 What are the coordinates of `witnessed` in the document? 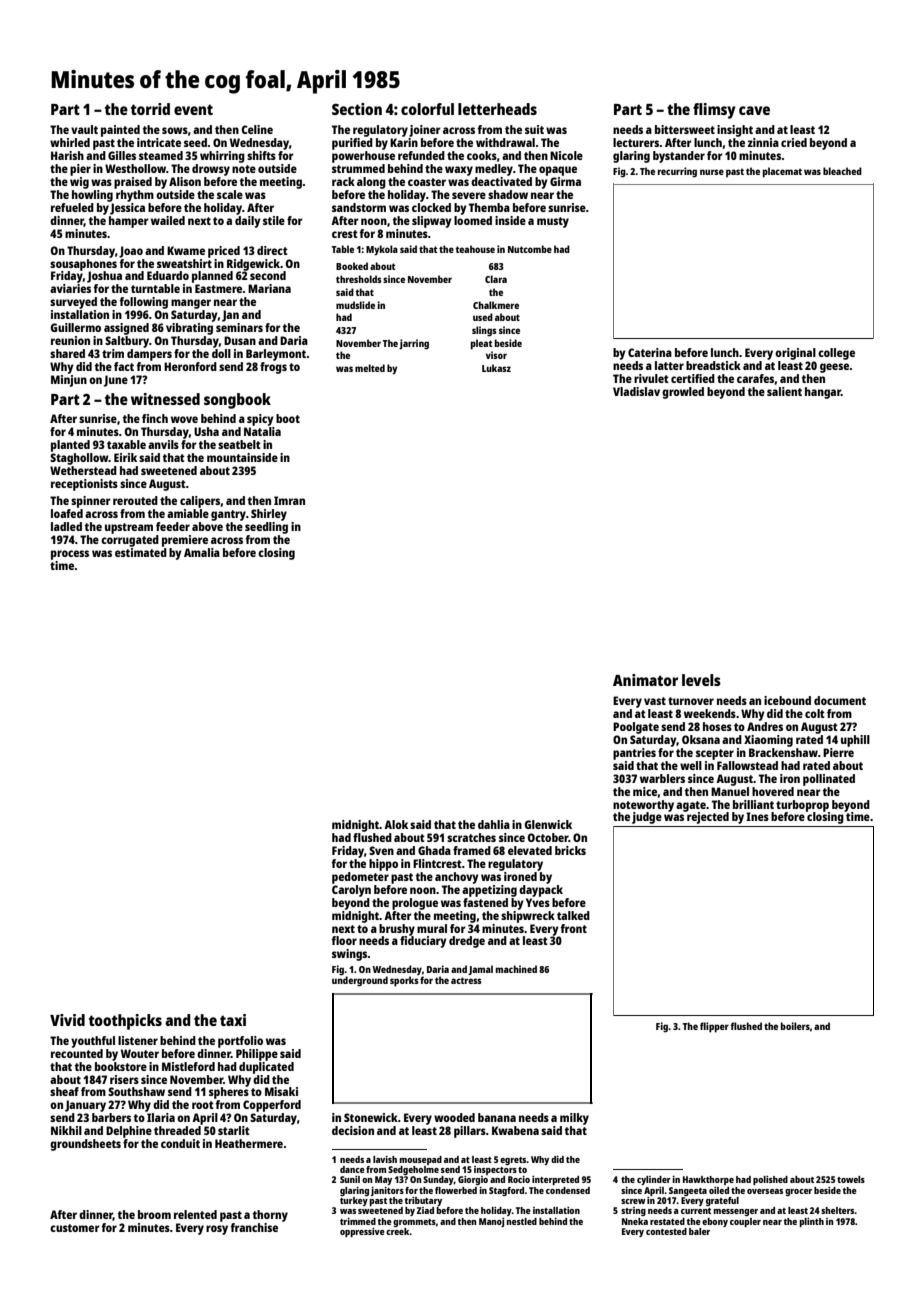 It's located at (165, 399).
